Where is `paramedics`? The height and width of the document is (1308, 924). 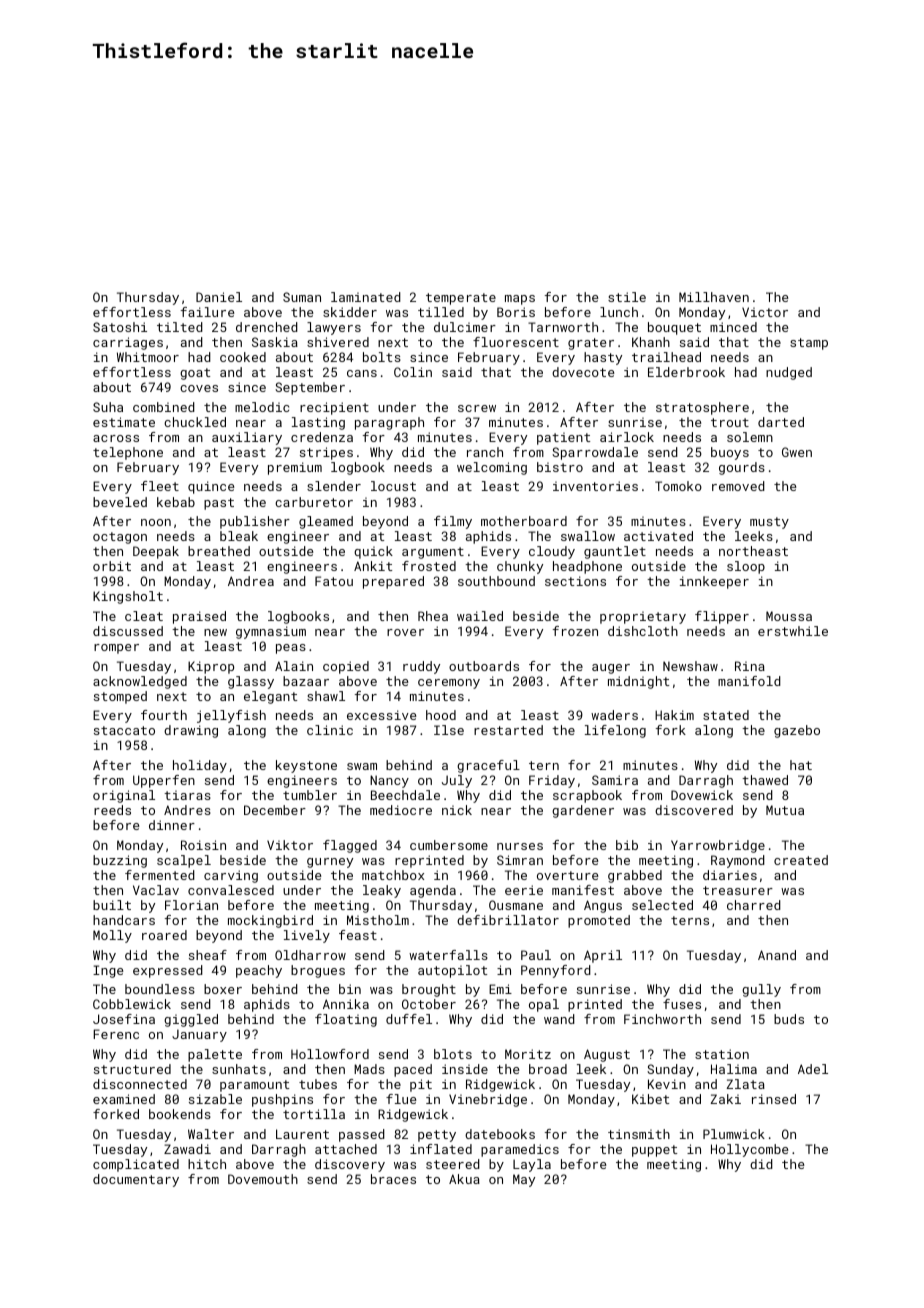
paramedics is located at coordinates (520, 1150).
